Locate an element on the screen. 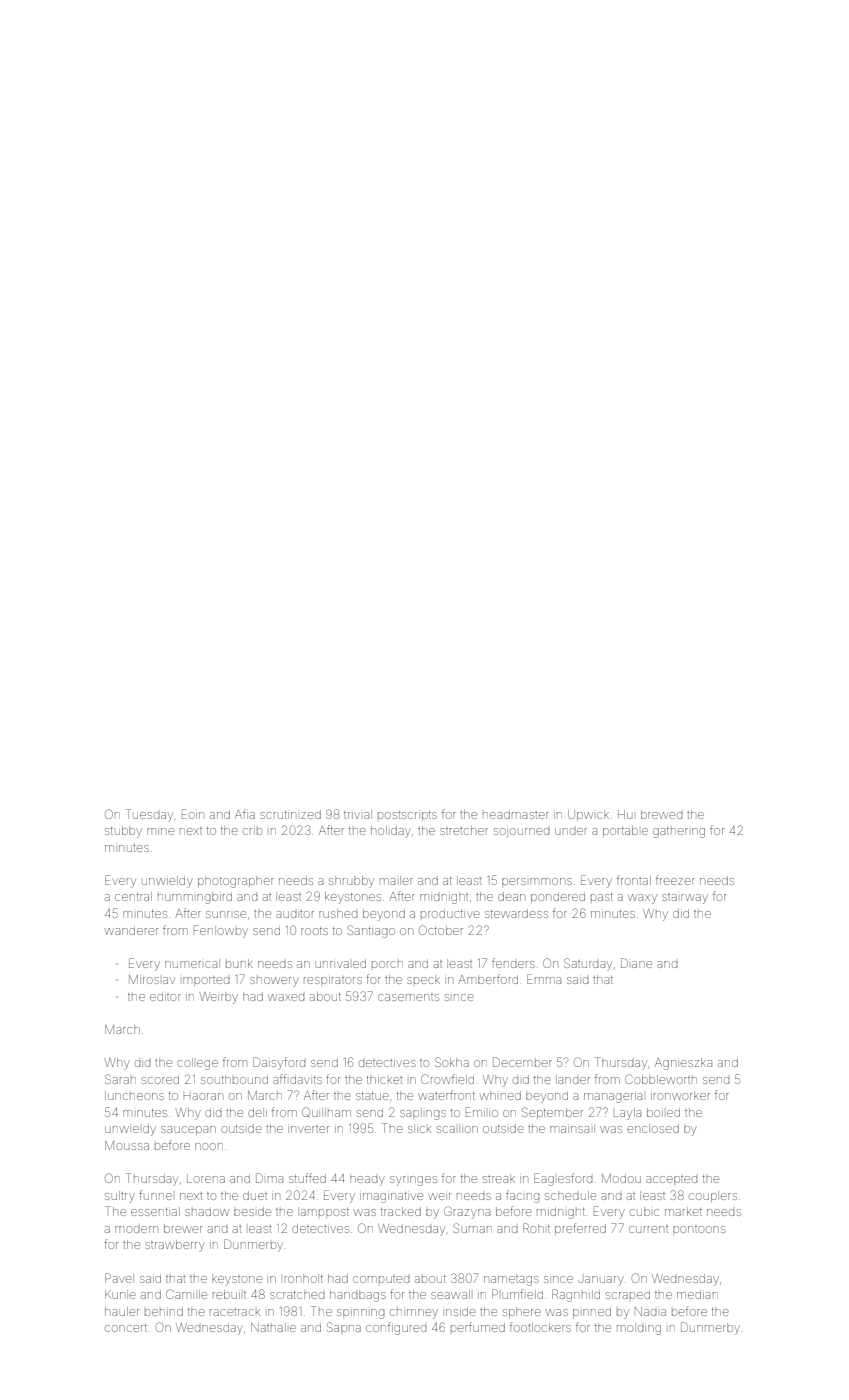 The width and height of the screenshot is (849, 1400). waxed is located at coordinates (286, 997).
